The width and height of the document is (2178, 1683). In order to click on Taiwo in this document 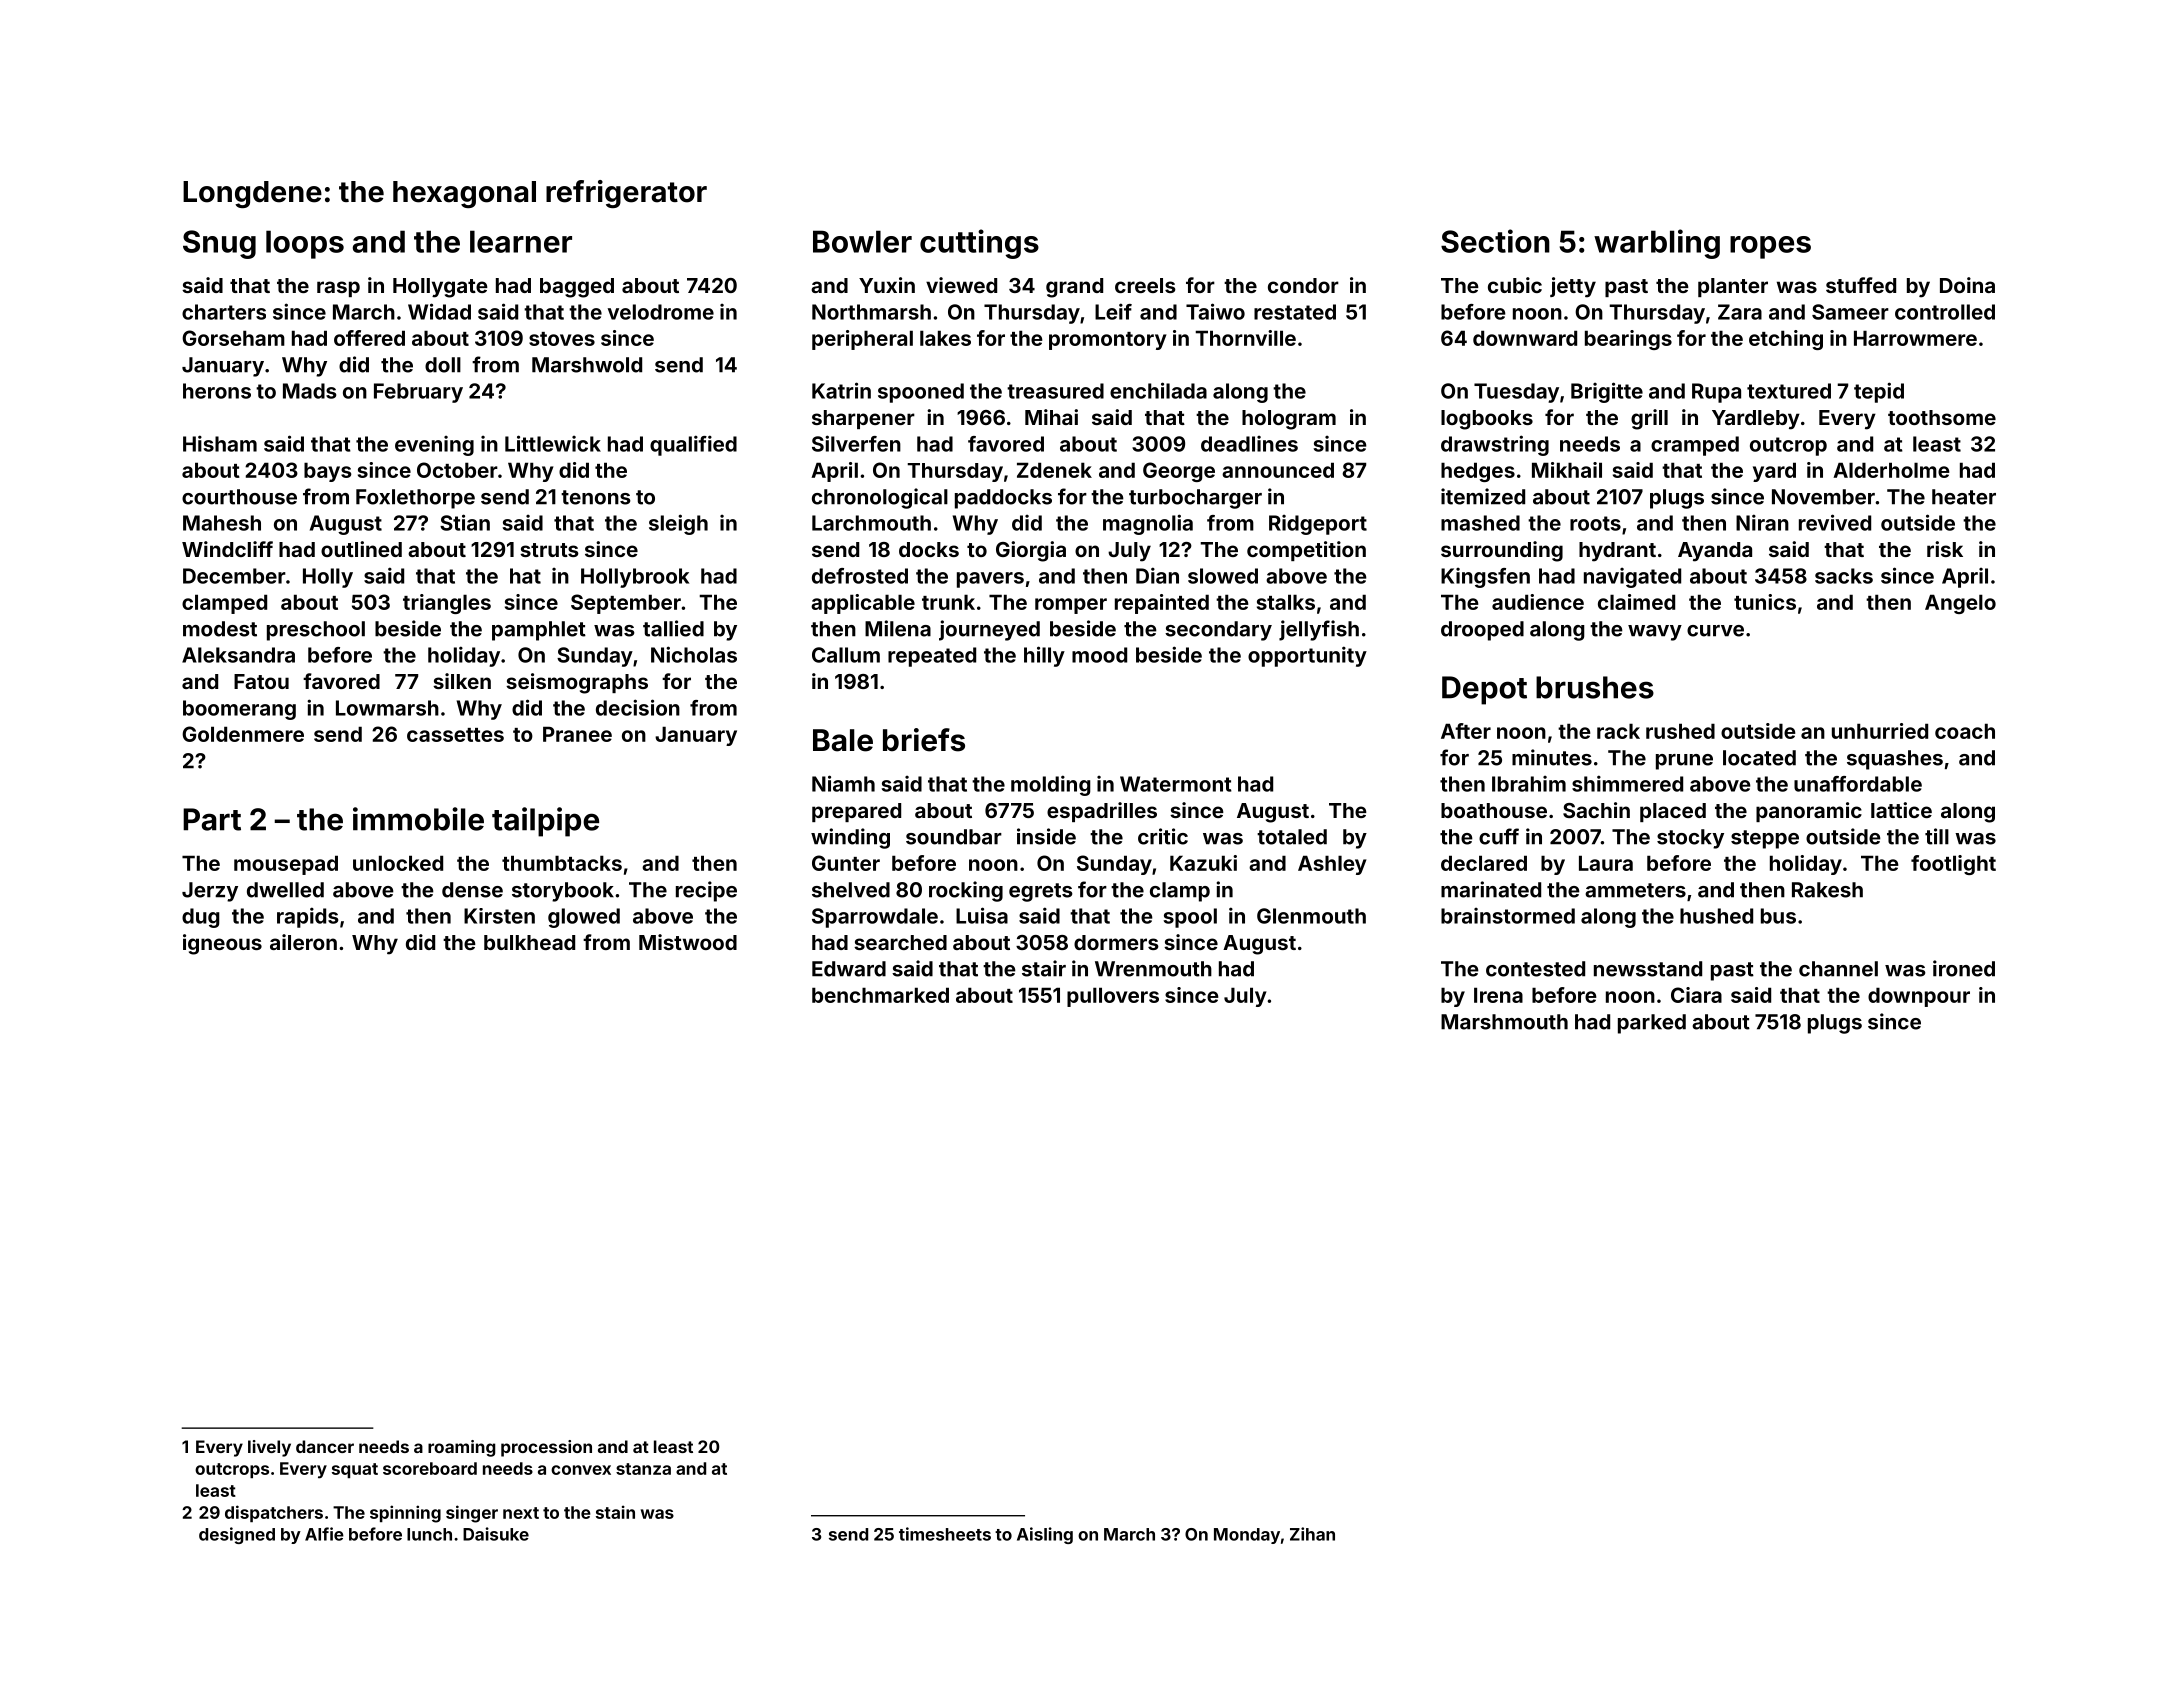, I will do `click(1215, 311)`.
